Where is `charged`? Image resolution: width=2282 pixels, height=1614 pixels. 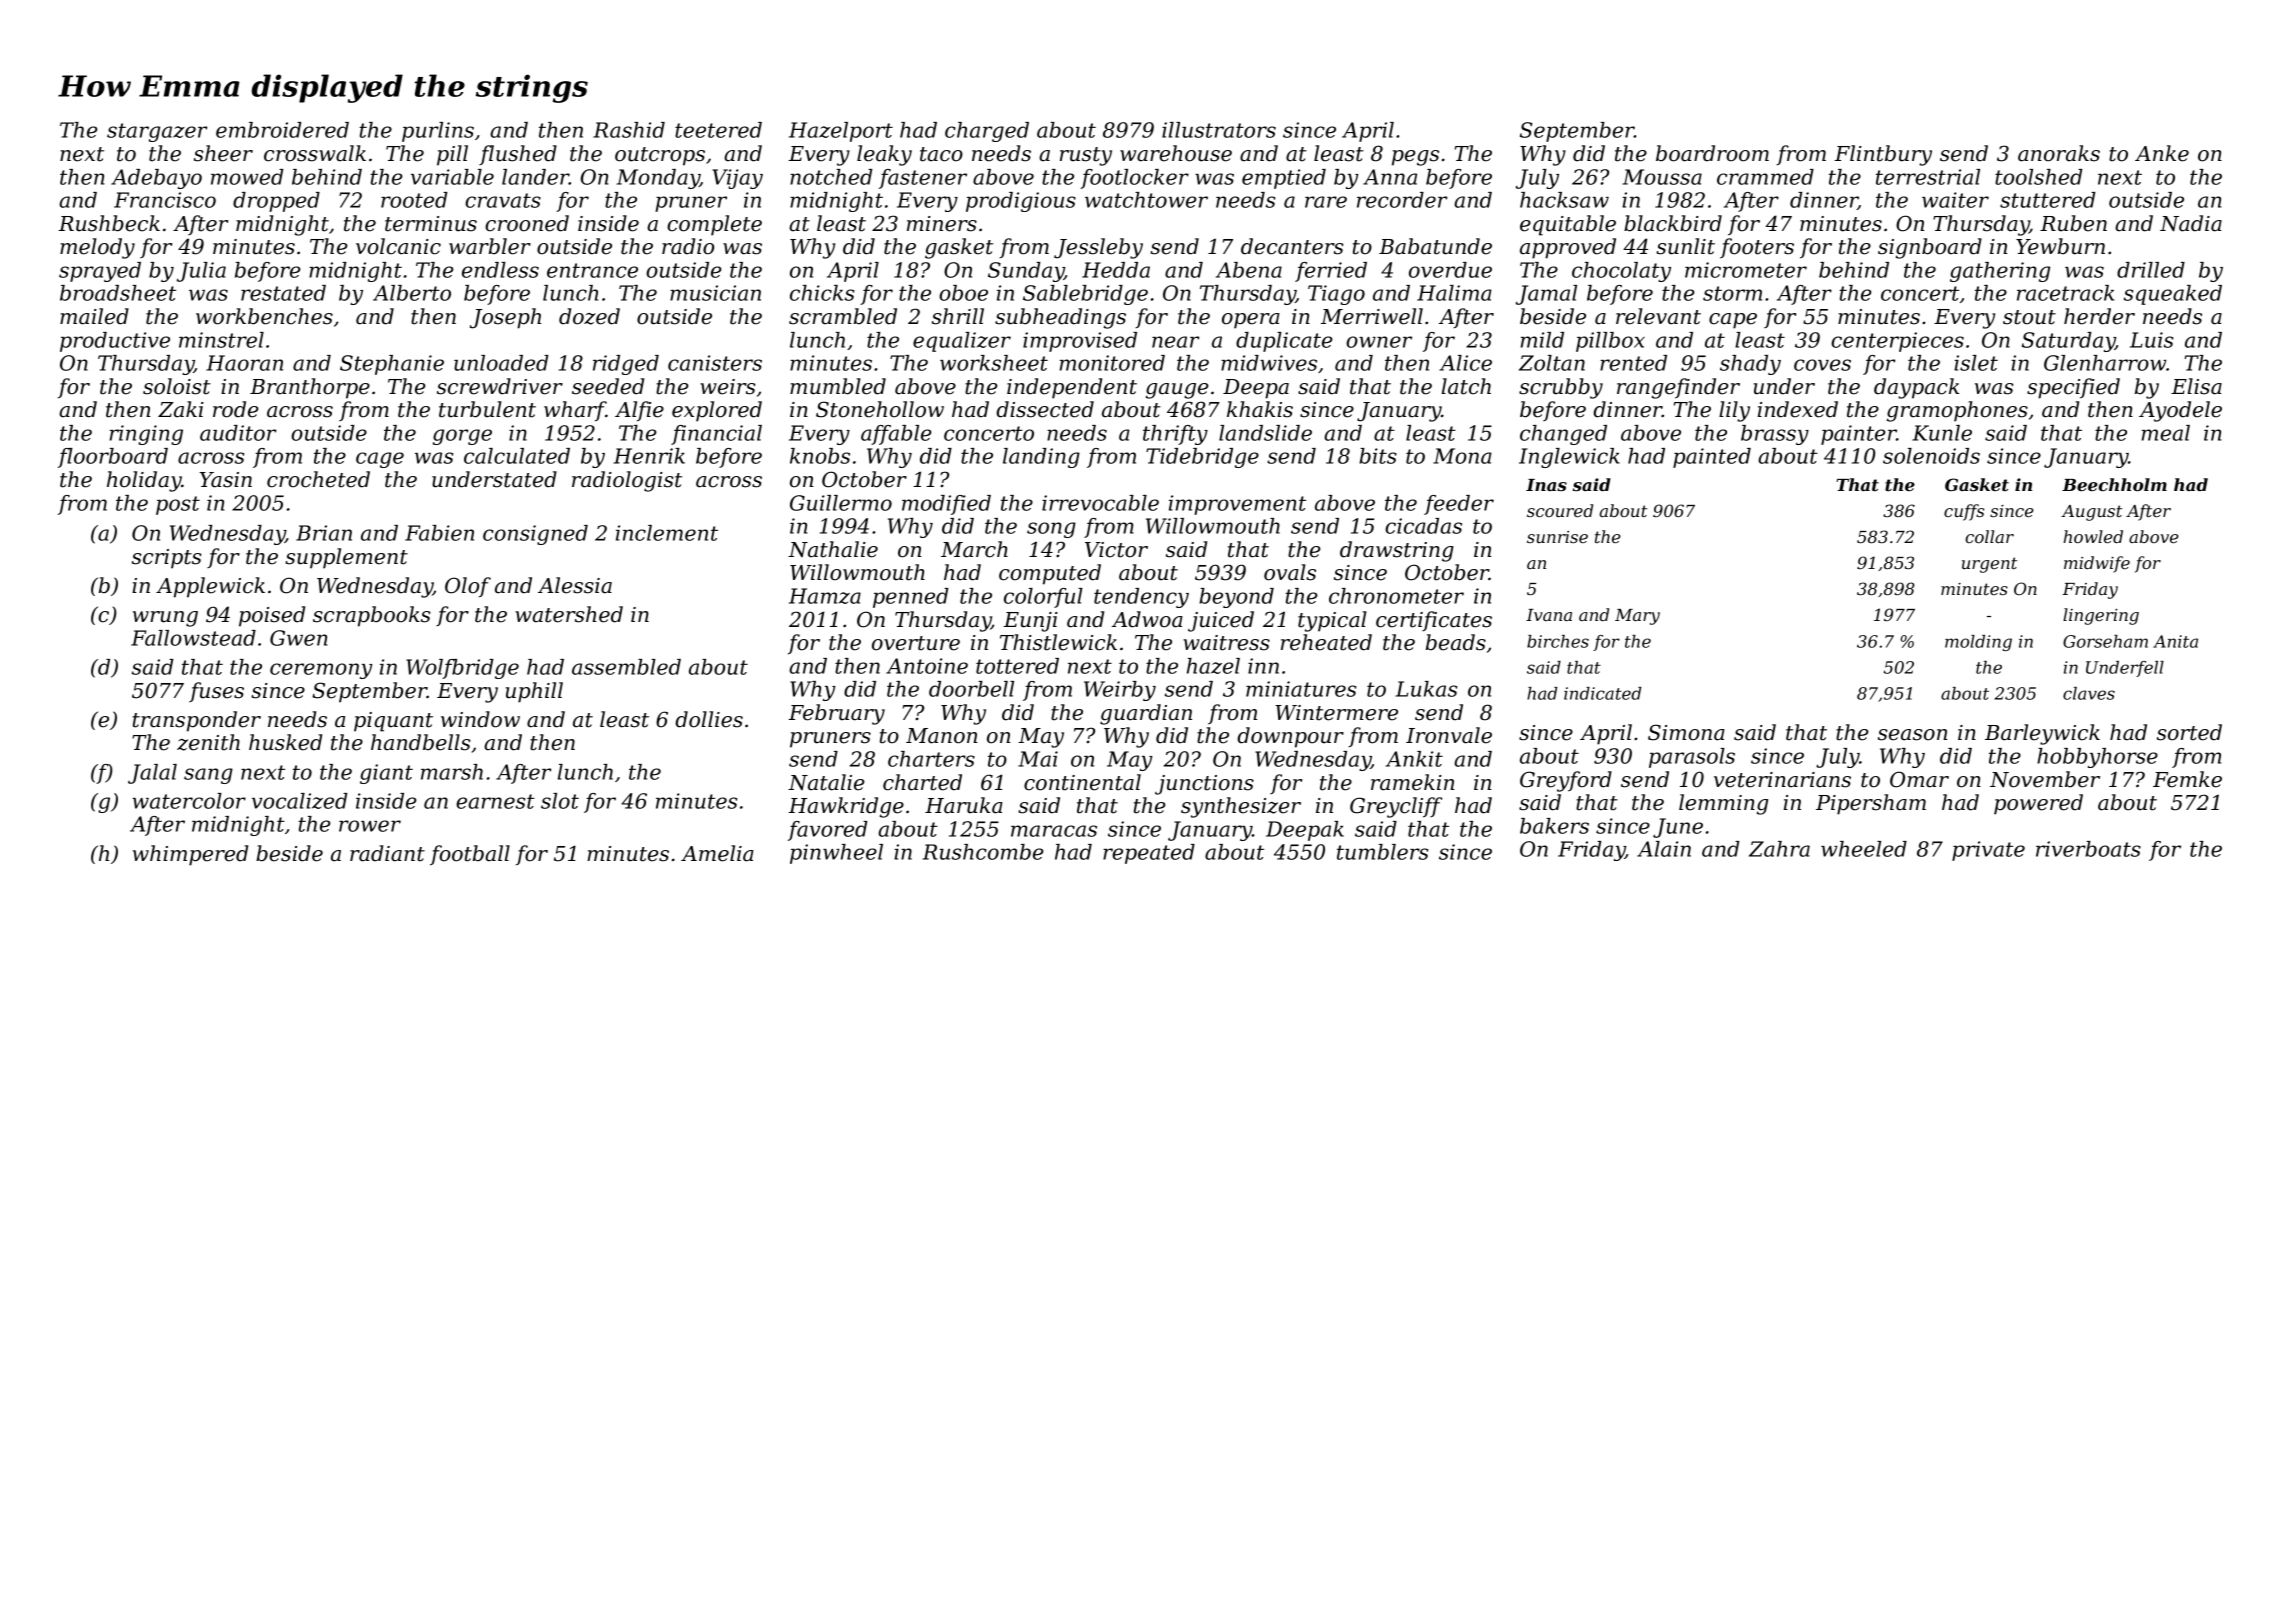 charged is located at coordinates (987, 132).
